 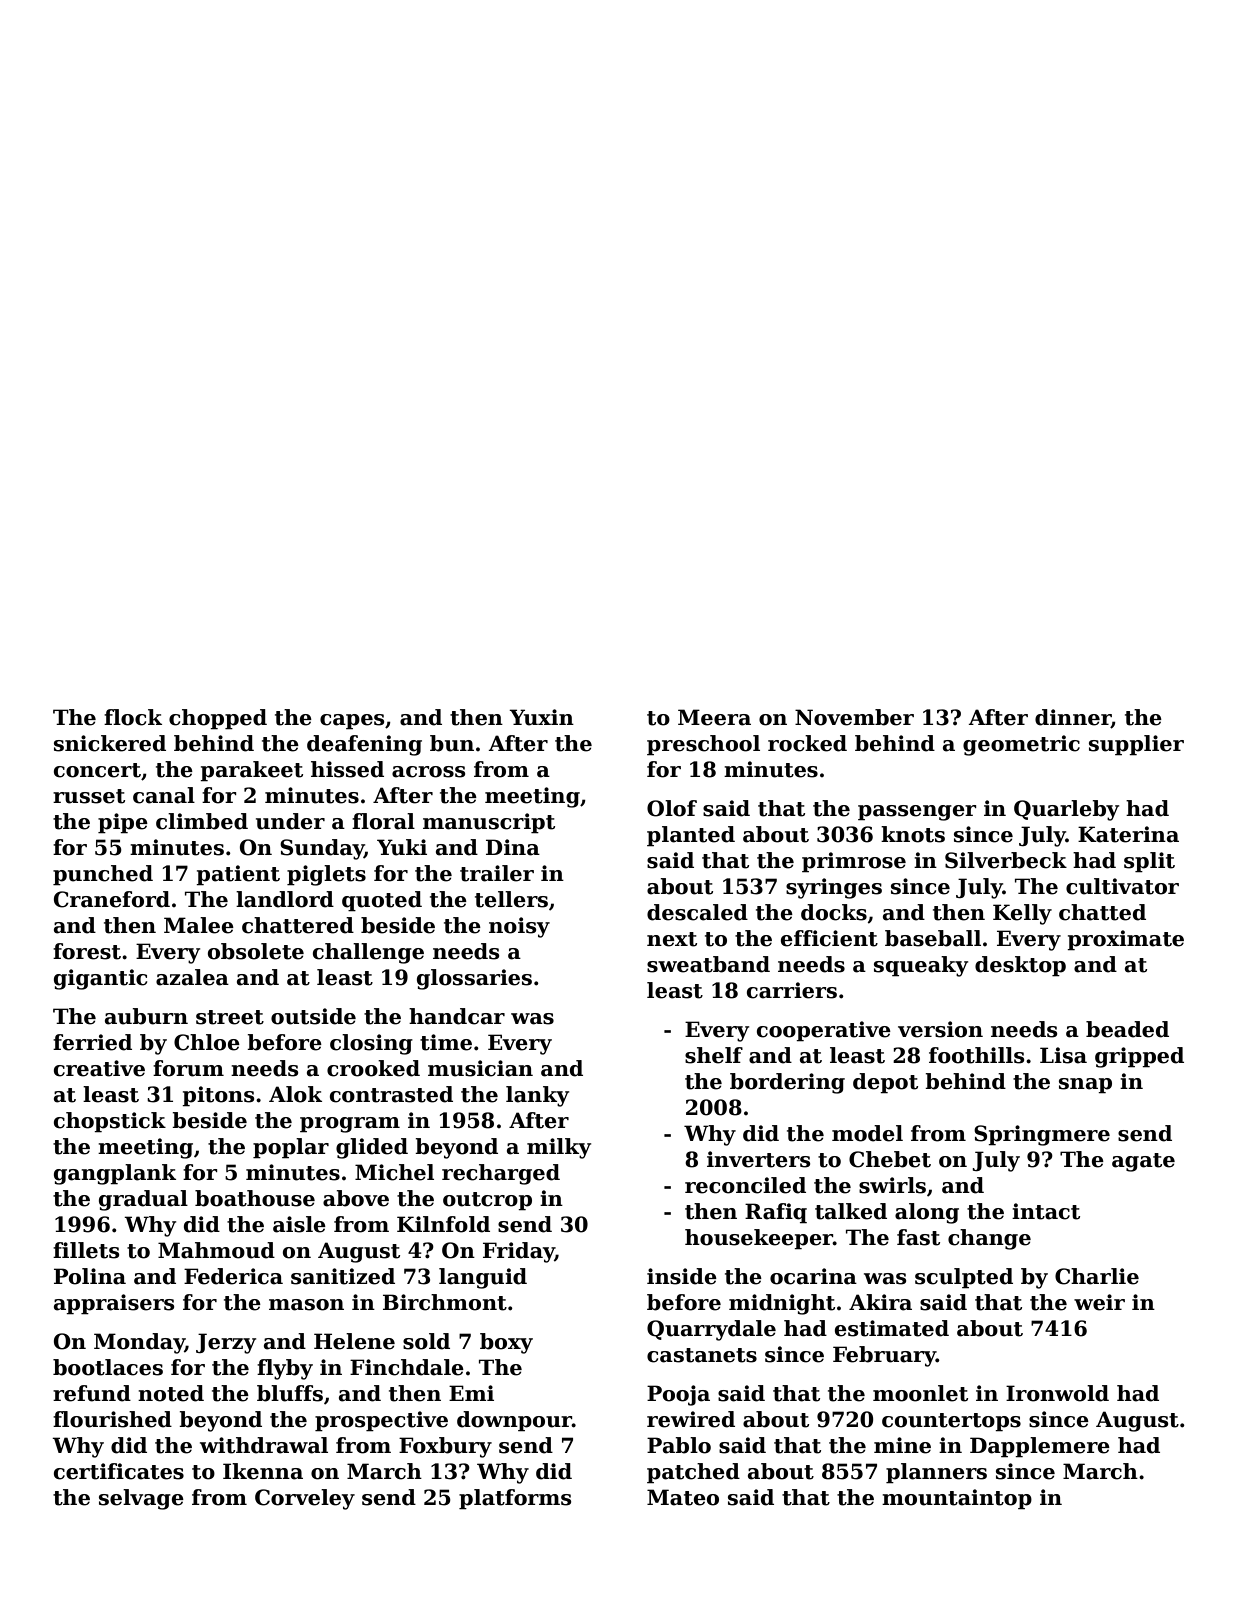 I want to click on fast, so click(x=918, y=1237).
